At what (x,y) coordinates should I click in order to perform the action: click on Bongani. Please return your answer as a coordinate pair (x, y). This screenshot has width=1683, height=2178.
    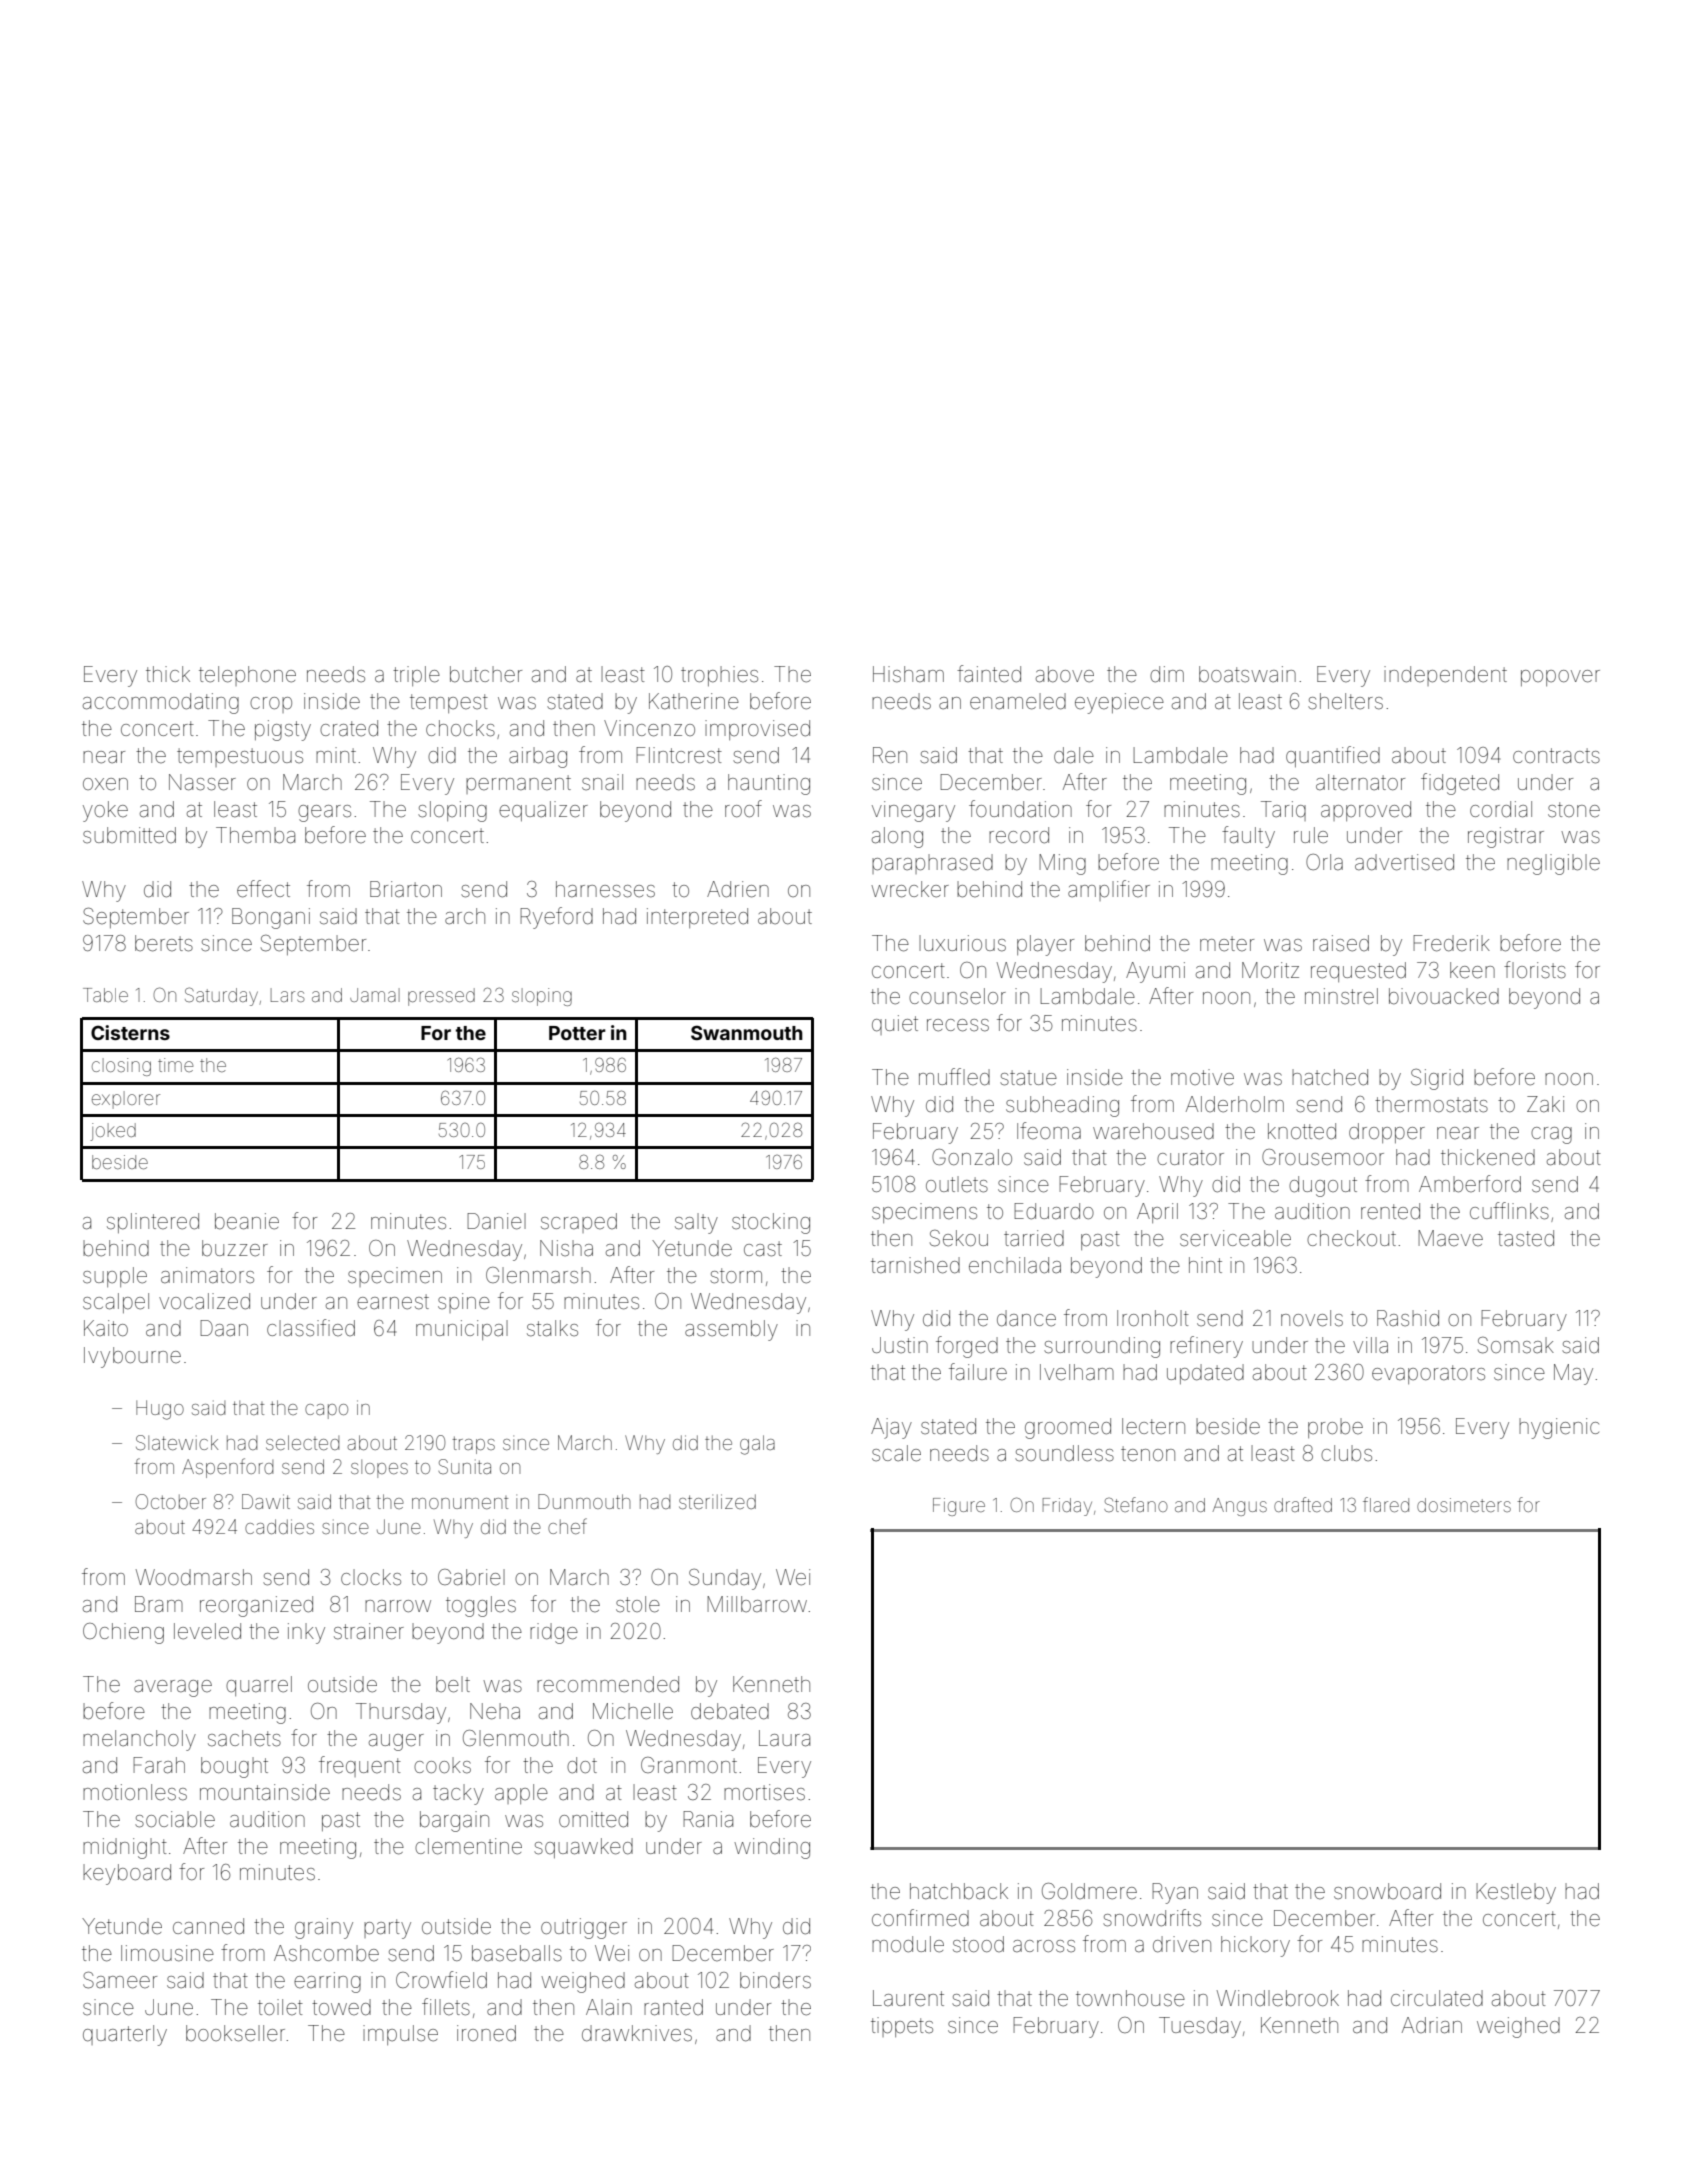
    Looking at the image, I should click on (271, 918).
